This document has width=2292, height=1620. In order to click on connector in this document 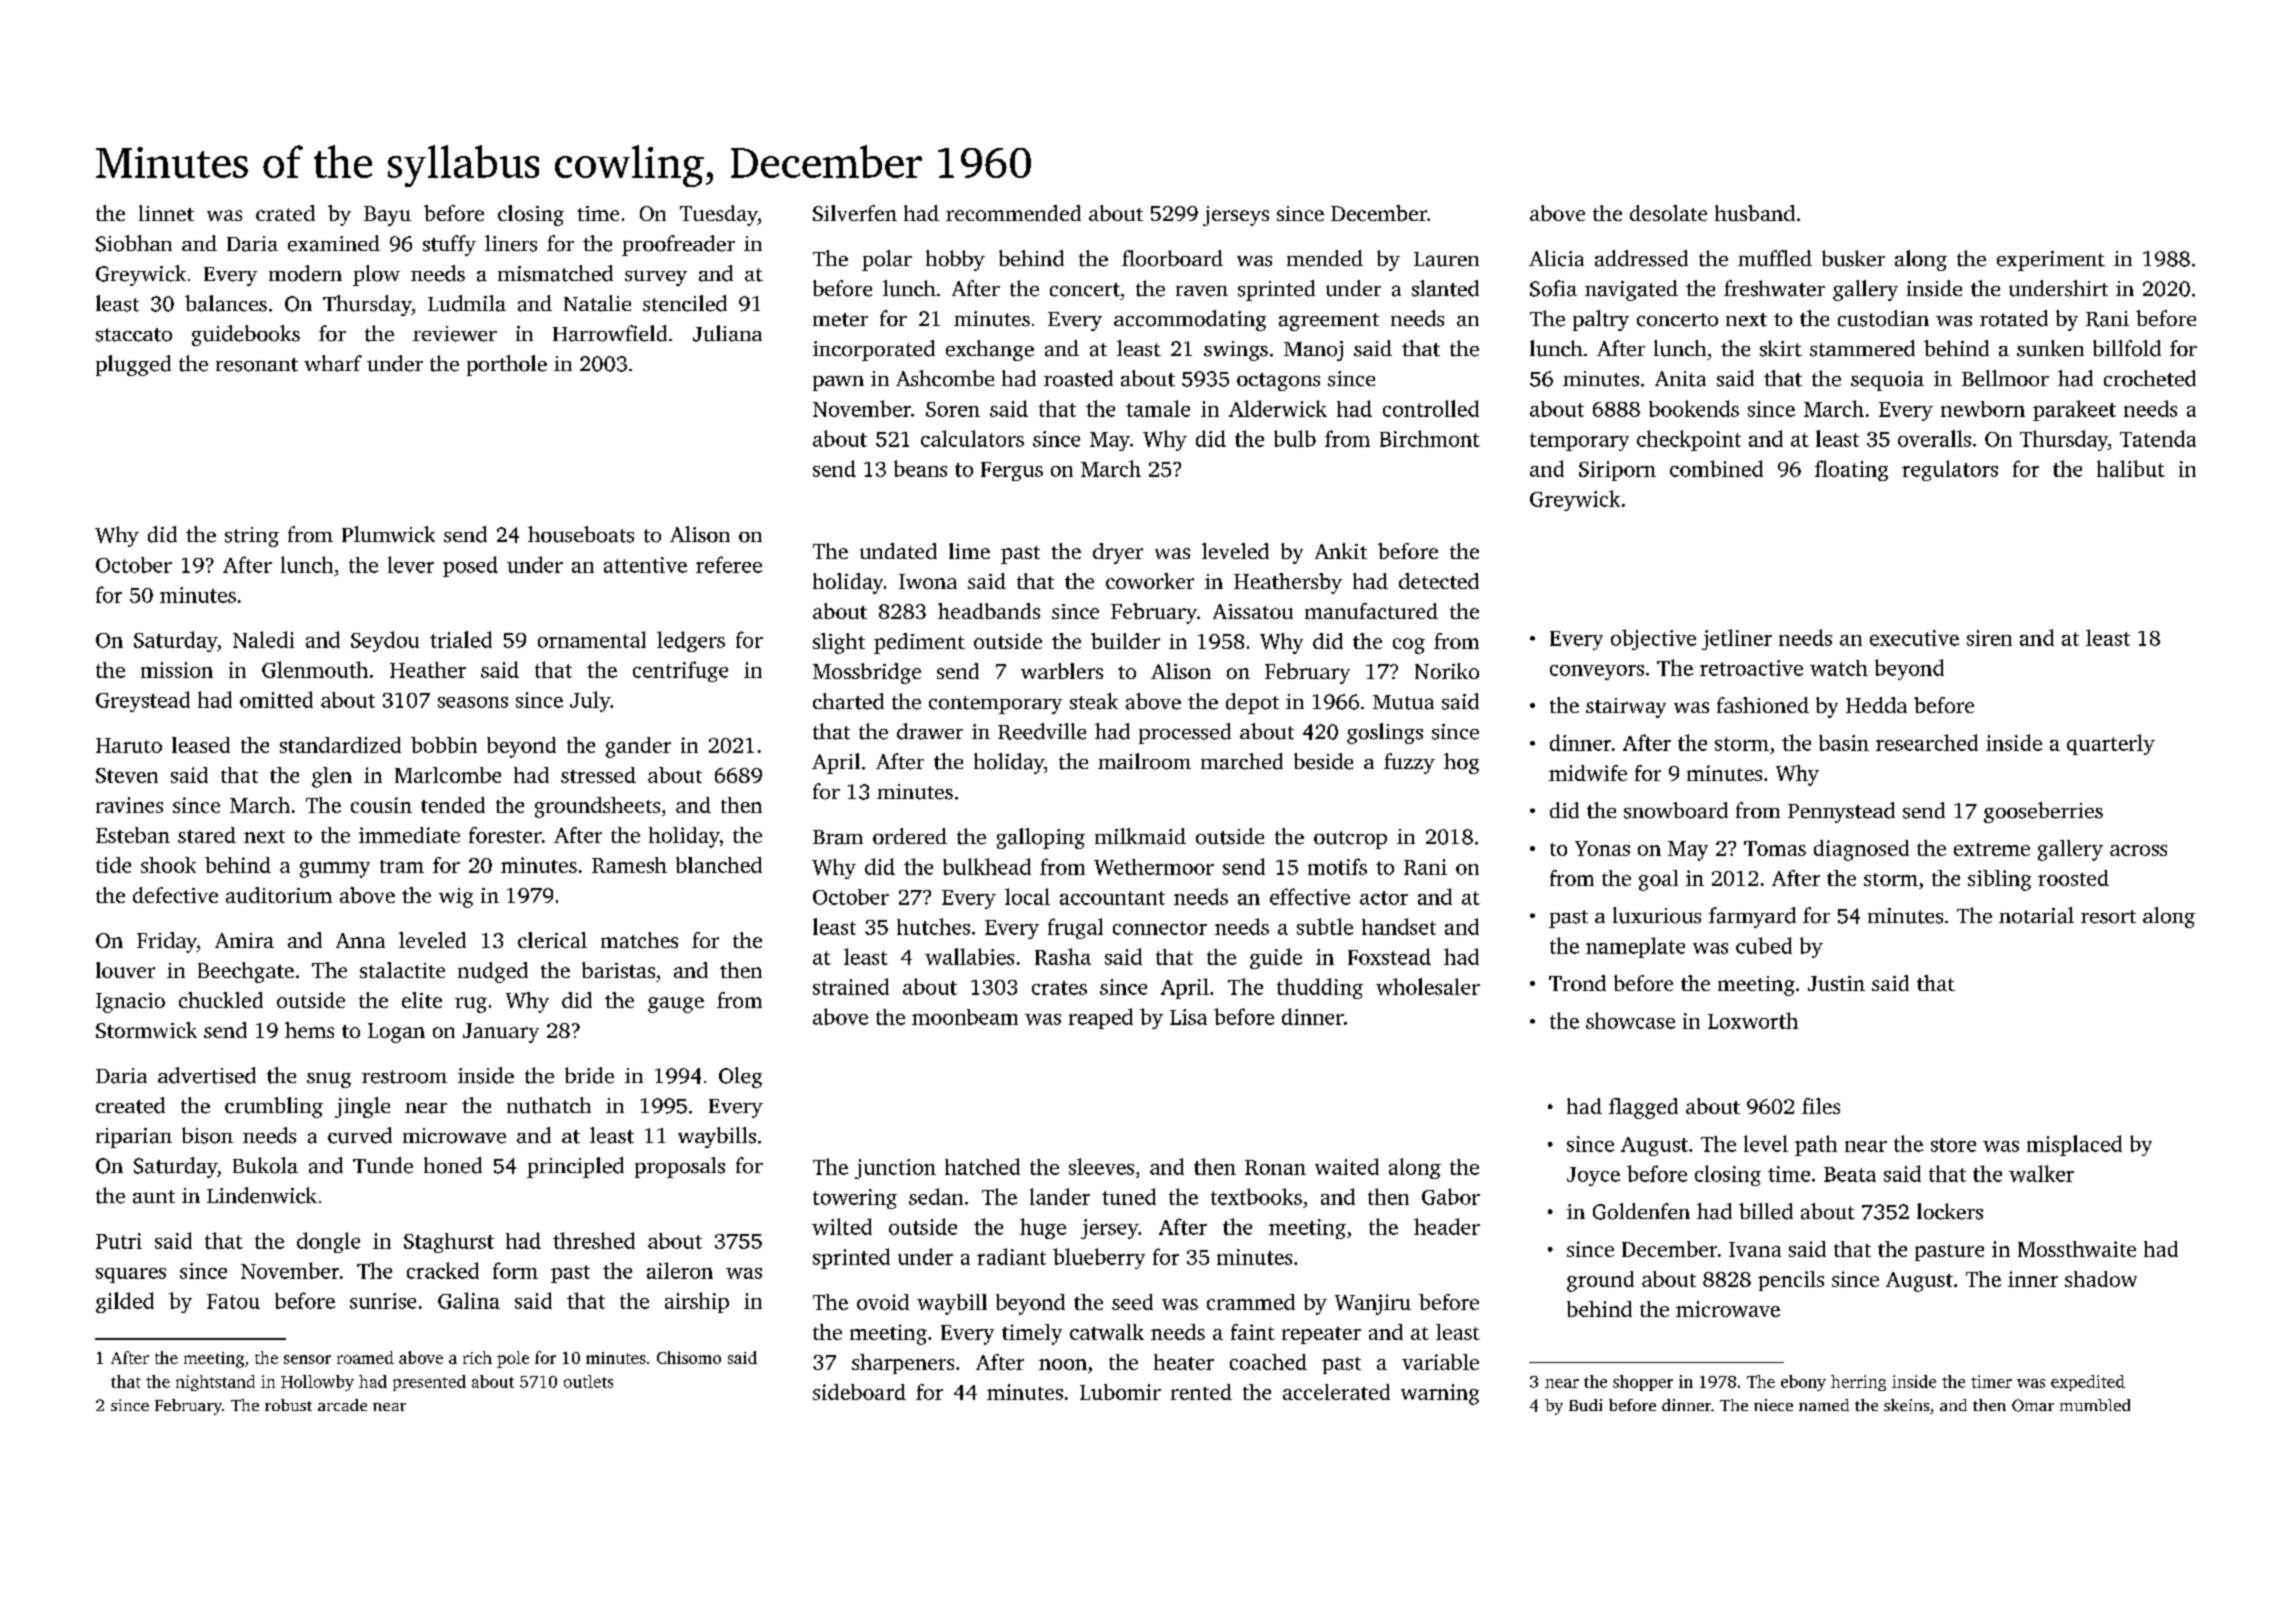, I will do `click(1160, 928)`.
